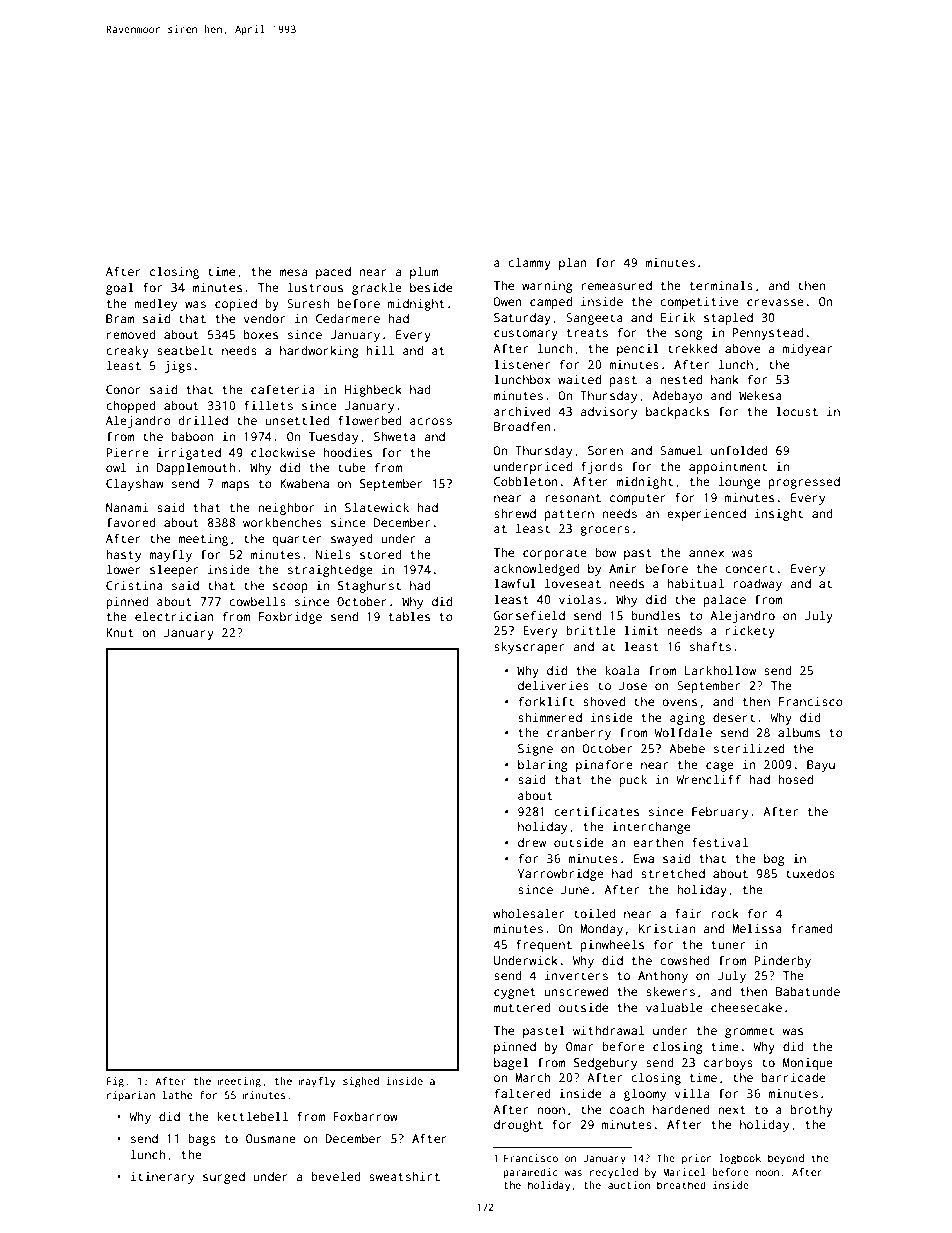  What do you see at coordinates (203, 420) in the image?
I see `drilled` at bounding box center [203, 420].
